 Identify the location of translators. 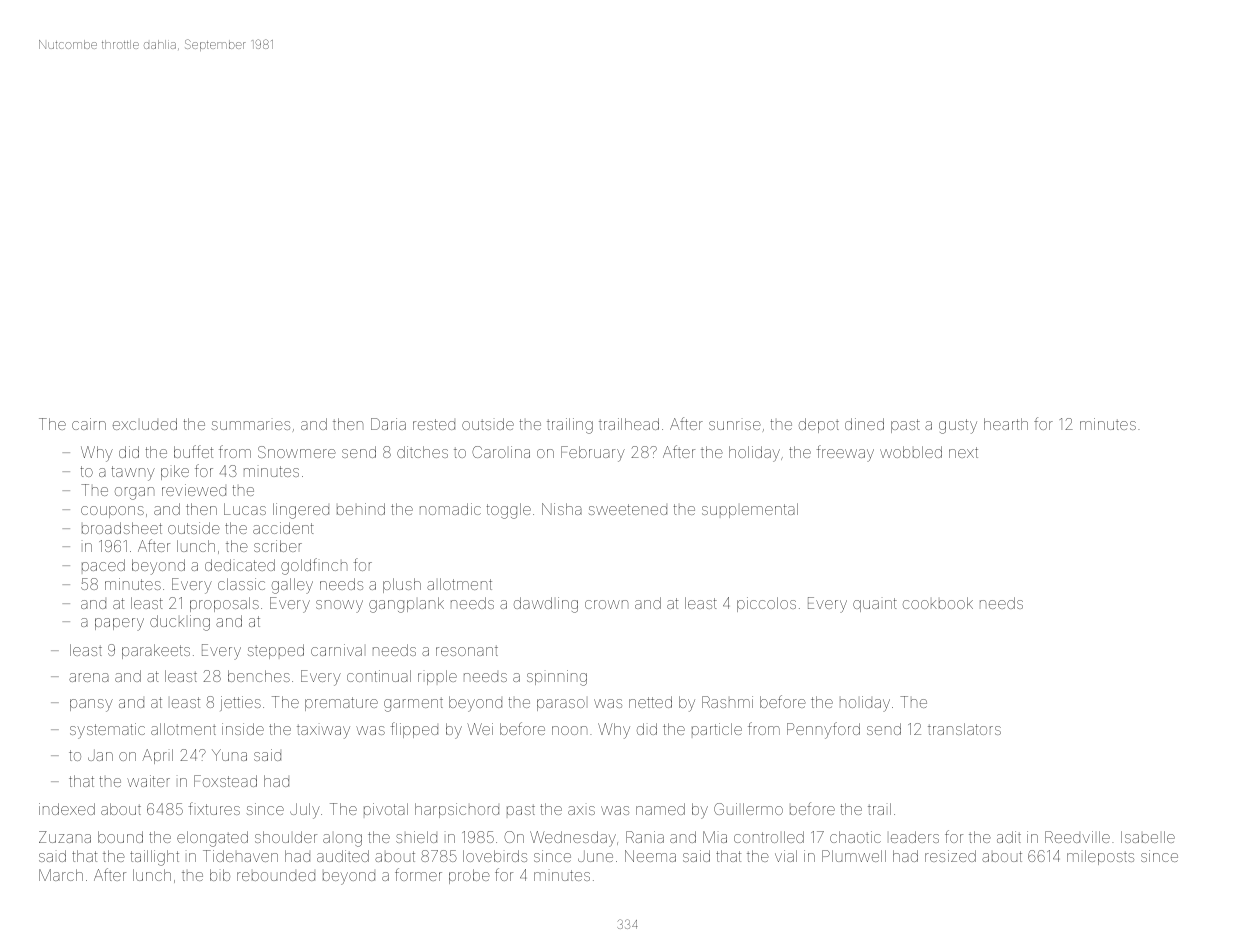
(964, 729).
